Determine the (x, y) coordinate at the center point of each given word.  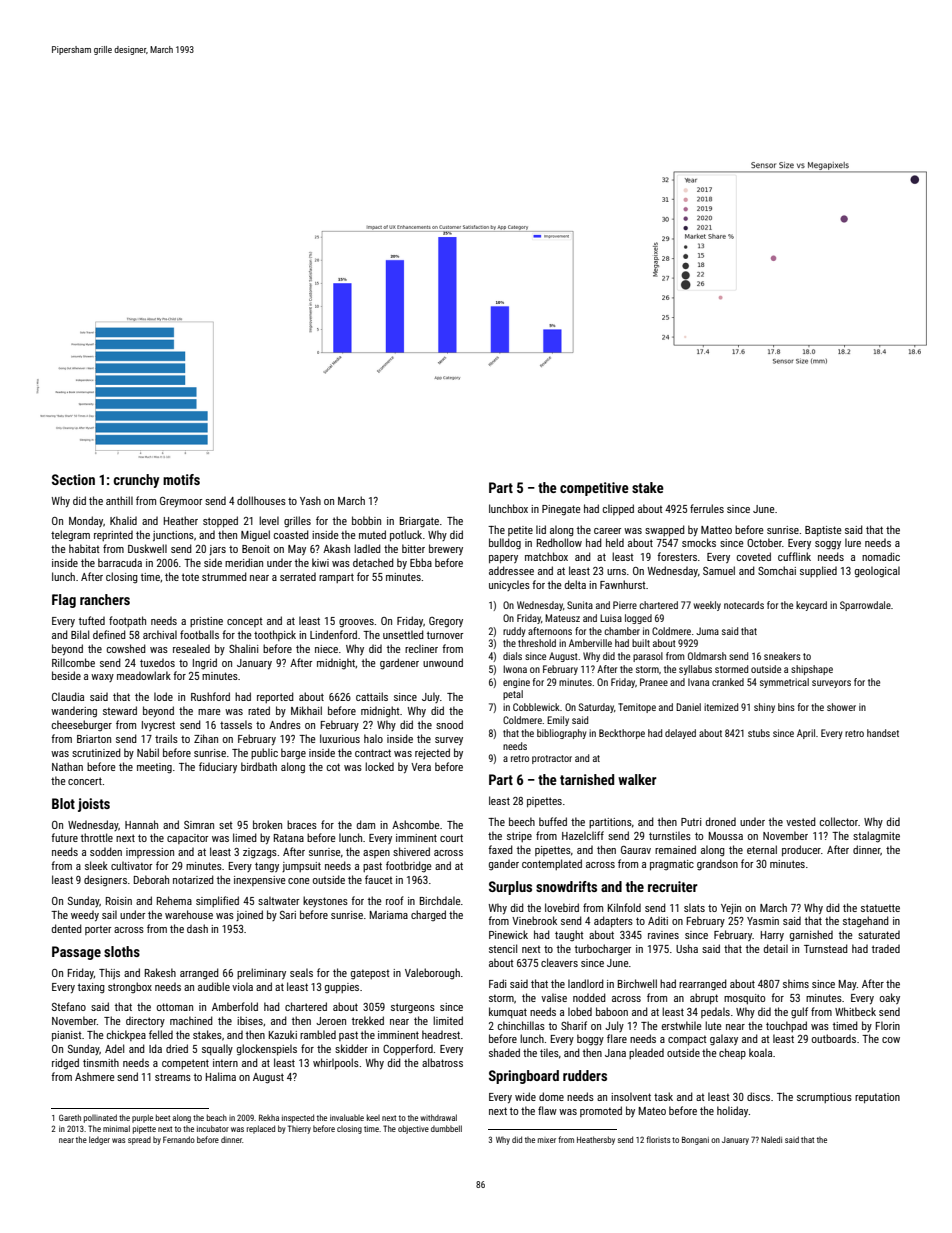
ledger (99, 1140)
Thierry (299, 1129)
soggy (828, 545)
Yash (310, 500)
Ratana (289, 838)
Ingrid (205, 663)
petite (520, 531)
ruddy (514, 632)
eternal (762, 849)
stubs (759, 733)
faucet (378, 879)
